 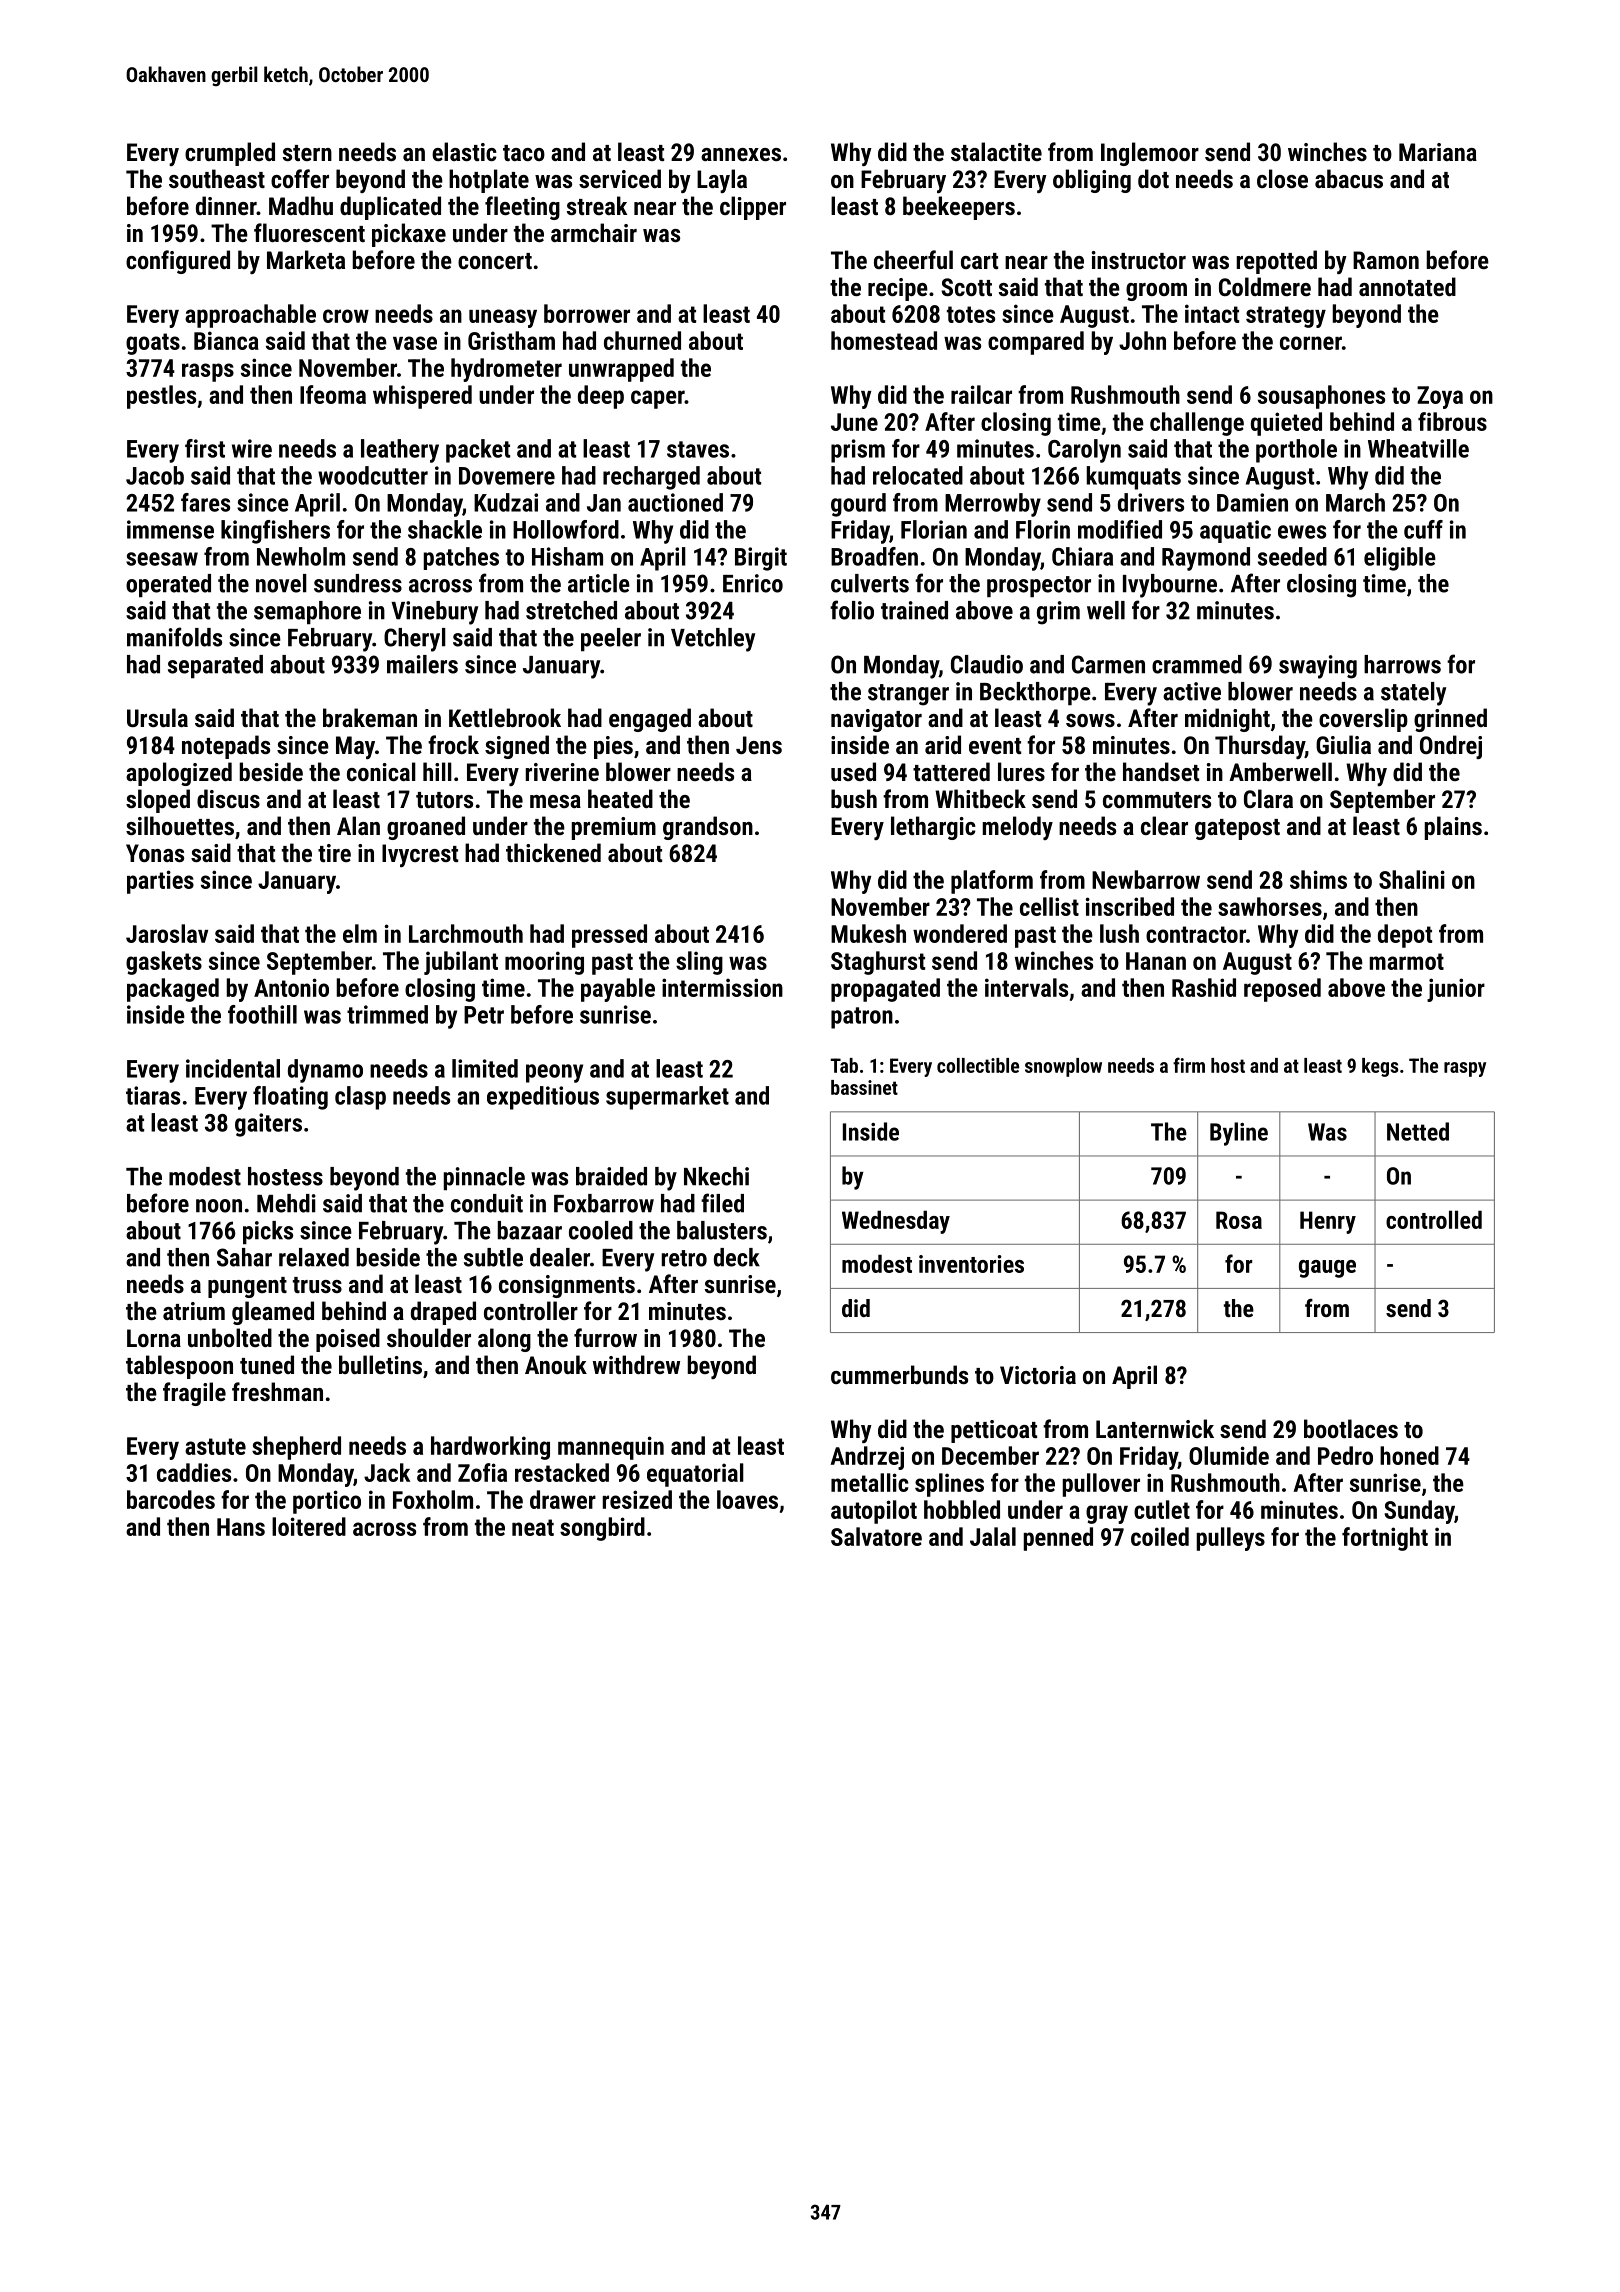 I want to click on freshman, so click(x=277, y=1391).
